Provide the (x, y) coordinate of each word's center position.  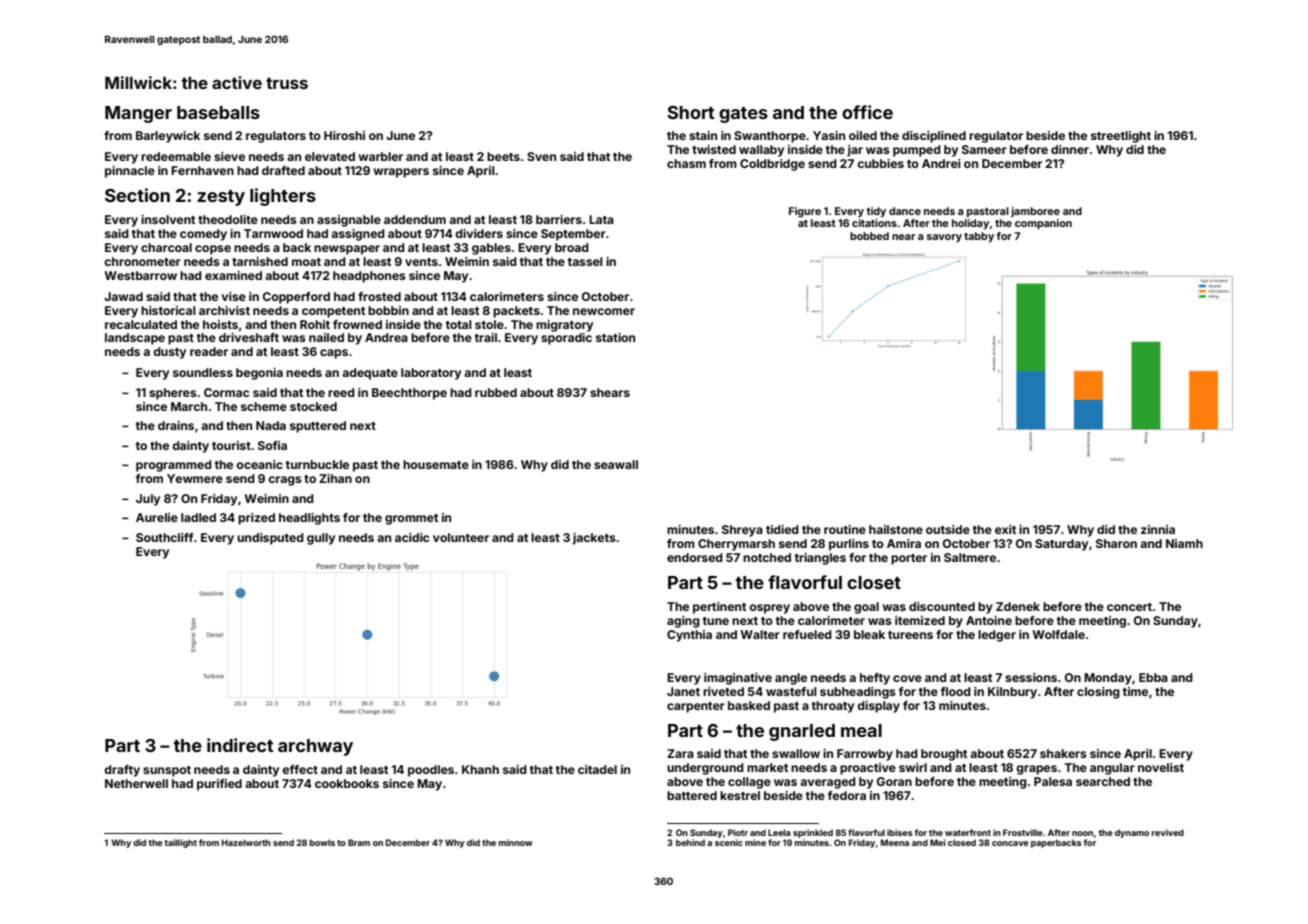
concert (1129, 607)
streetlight (1121, 137)
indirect (240, 745)
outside (948, 529)
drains (176, 425)
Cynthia (689, 636)
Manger (138, 114)
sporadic (566, 339)
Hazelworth (246, 842)
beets (503, 156)
